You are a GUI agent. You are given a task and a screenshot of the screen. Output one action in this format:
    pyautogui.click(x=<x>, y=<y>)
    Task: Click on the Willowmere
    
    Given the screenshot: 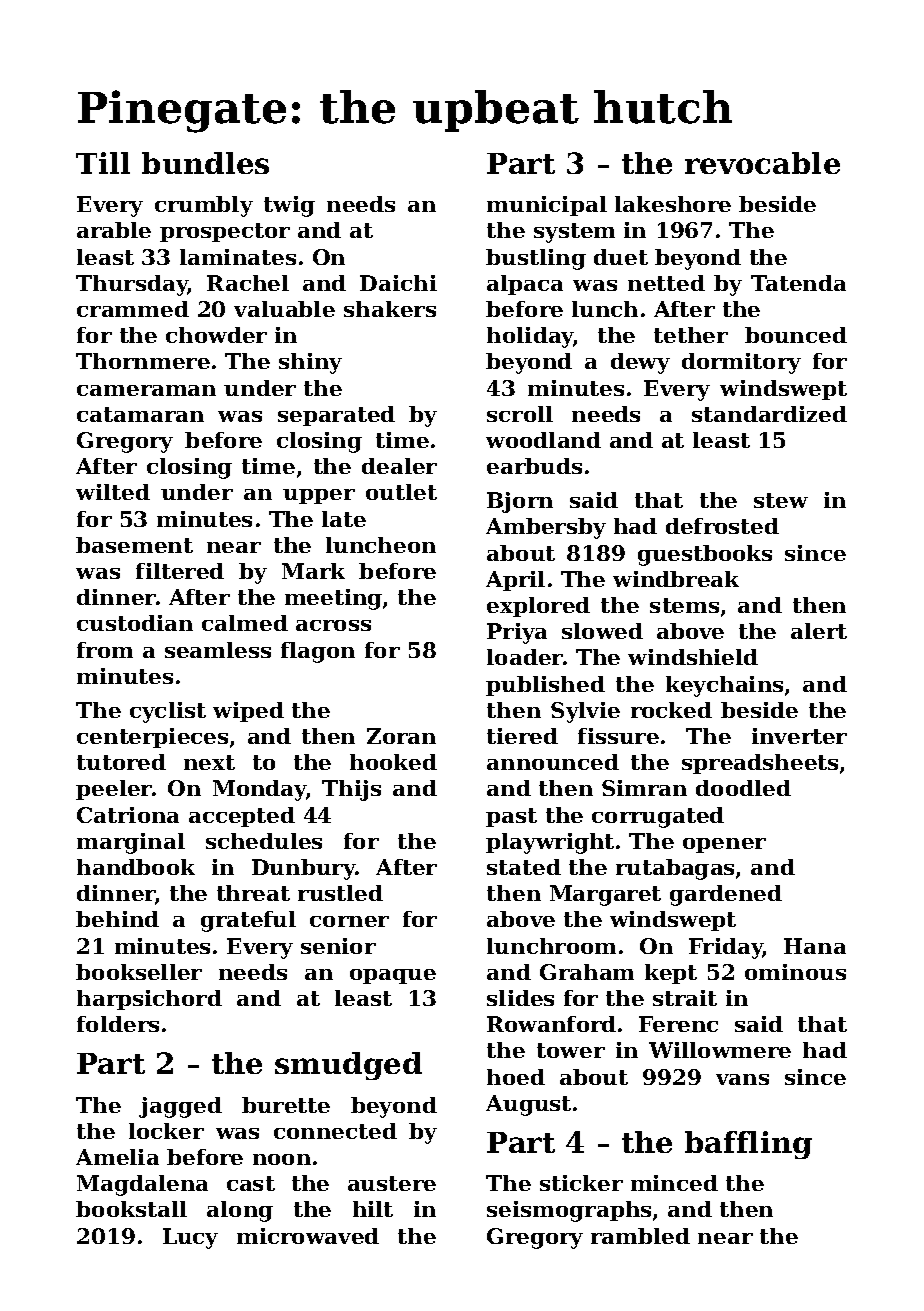 What is the action you would take?
    pyautogui.click(x=720, y=1050)
